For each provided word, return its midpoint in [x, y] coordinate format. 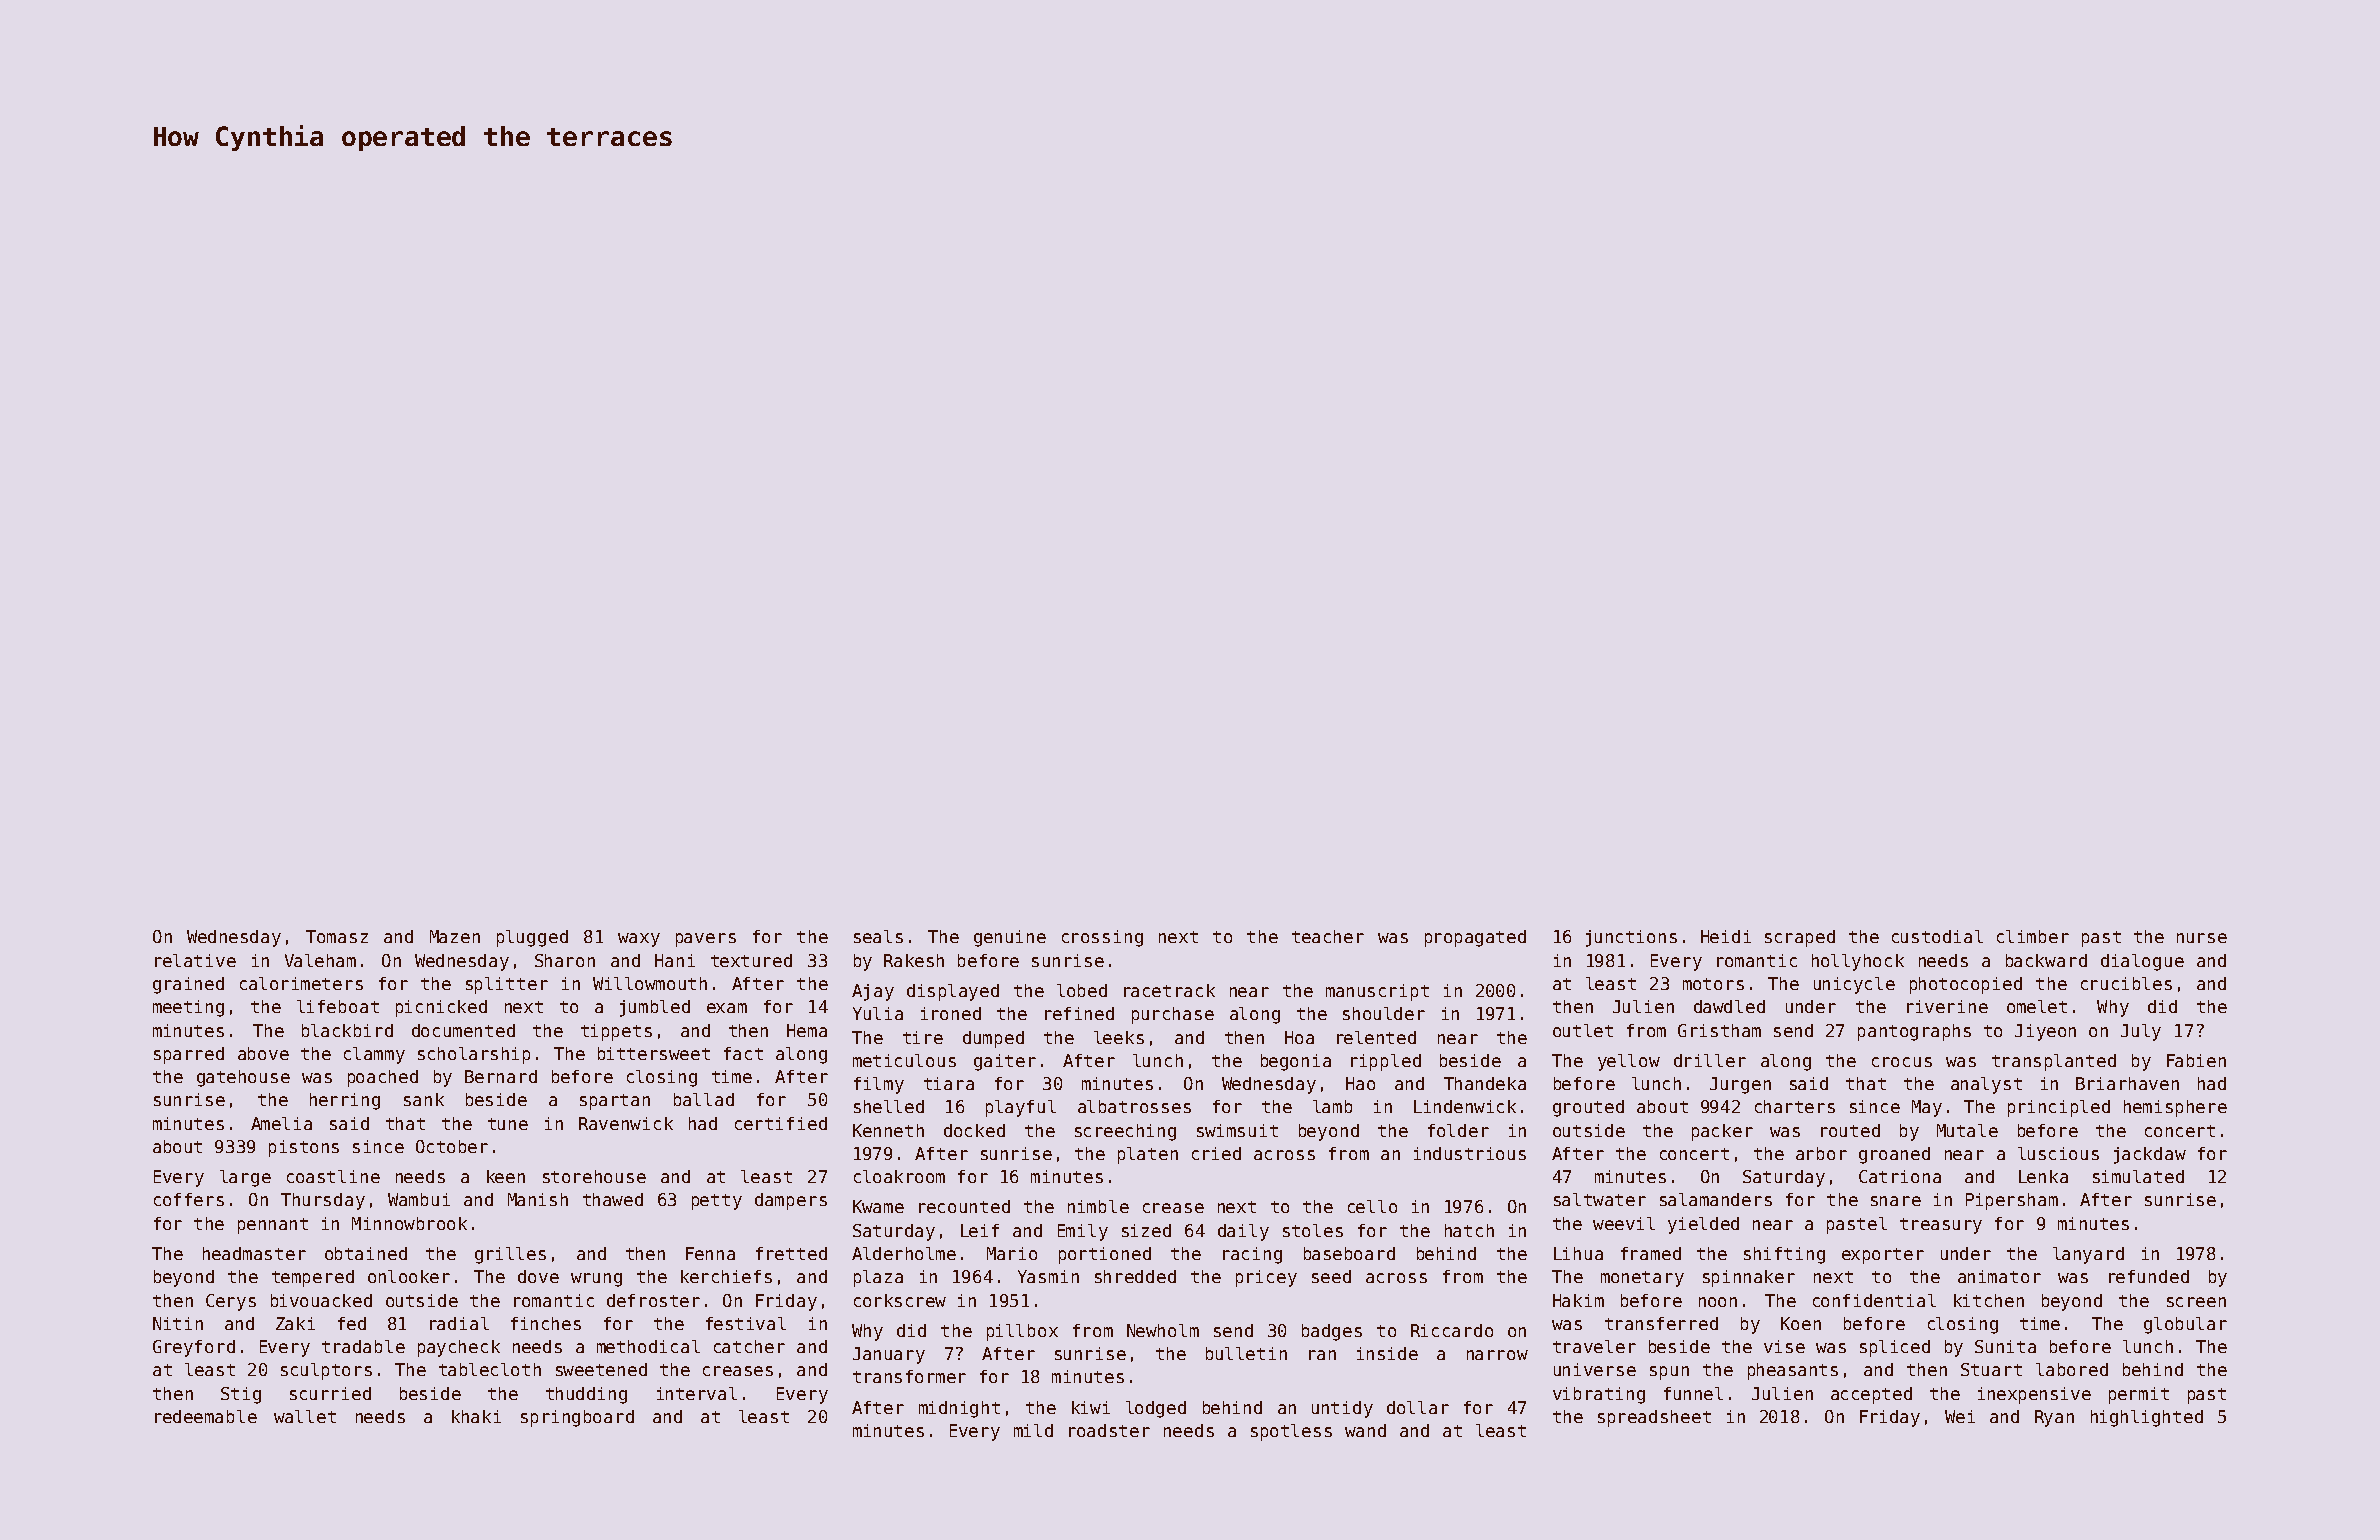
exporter [1883, 1256]
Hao [1360, 1083]
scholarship [474, 1055]
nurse [2202, 938]
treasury [1941, 1226]
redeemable [206, 1416]
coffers [189, 1199]
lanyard [2088, 1255]
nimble [1098, 1206]
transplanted [2054, 1062]
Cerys [231, 1302]
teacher [1328, 936]
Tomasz [337, 936]
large [245, 1178]
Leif [980, 1230]
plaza [878, 1278]
